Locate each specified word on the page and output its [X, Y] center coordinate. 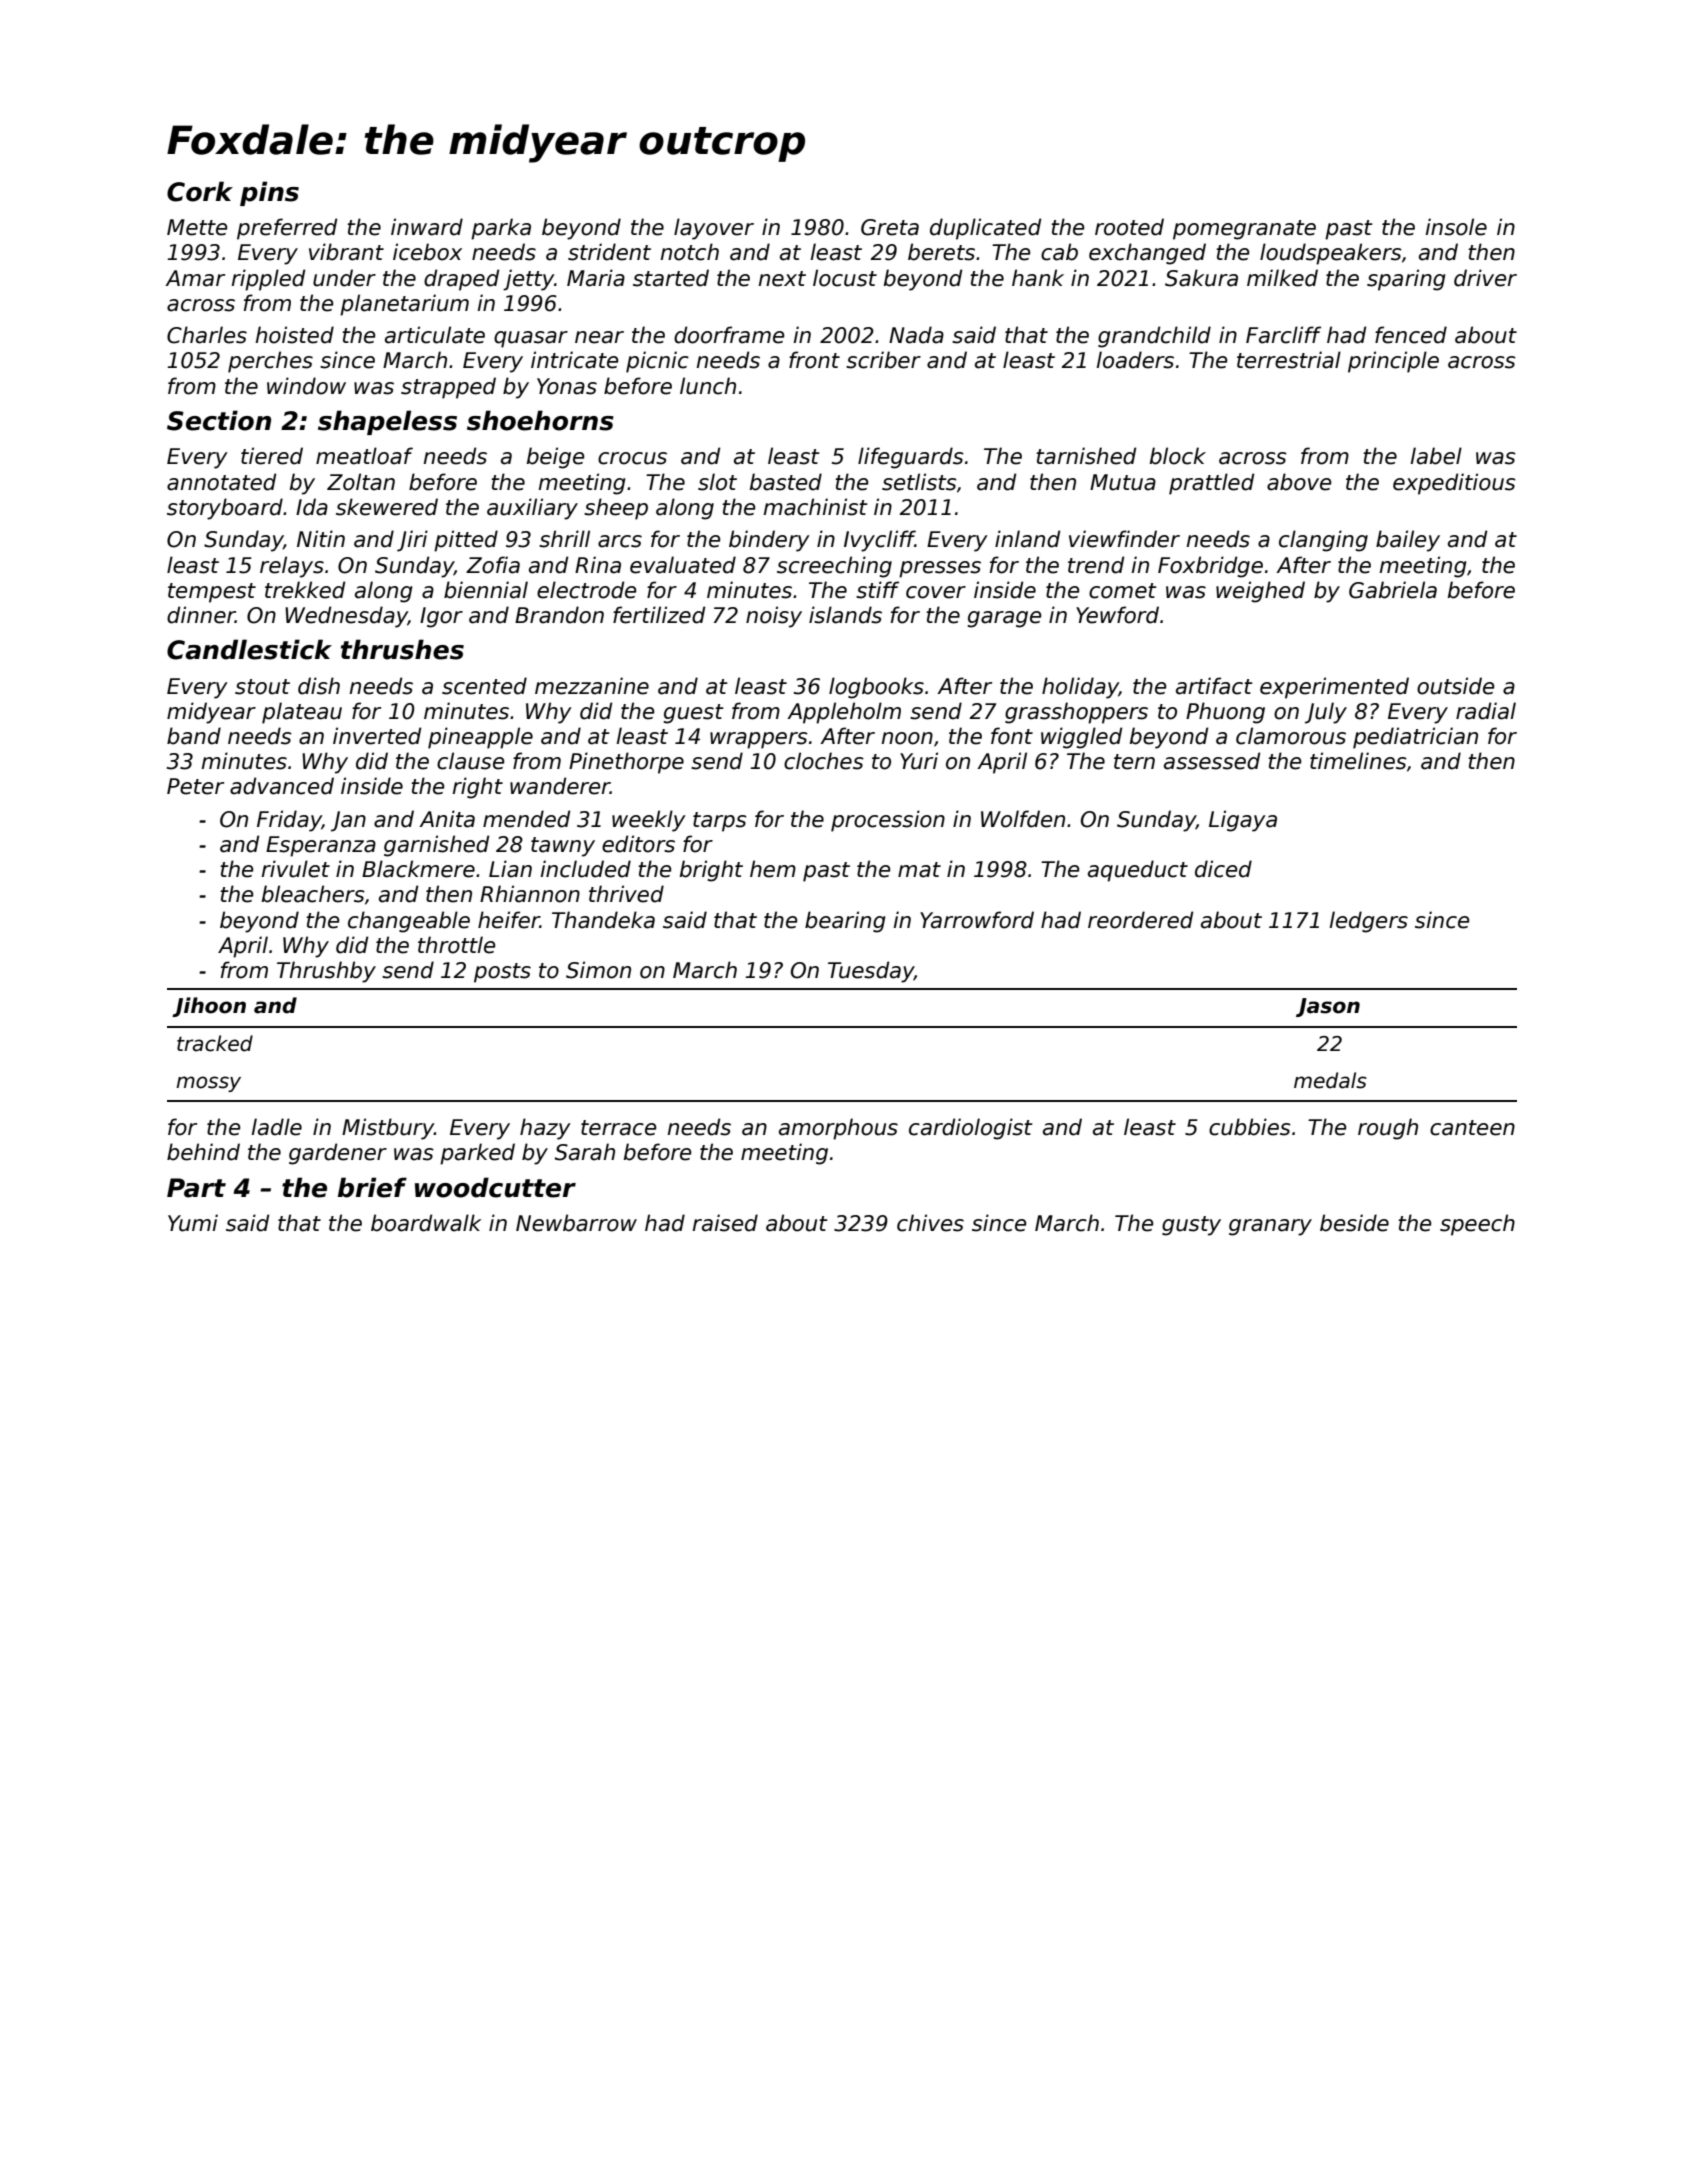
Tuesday [871, 972]
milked [1282, 278]
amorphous [838, 1129]
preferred [287, 229]
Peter [195, 786]
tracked [215, 1043]
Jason [1328, 1007]
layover [714, 229]
